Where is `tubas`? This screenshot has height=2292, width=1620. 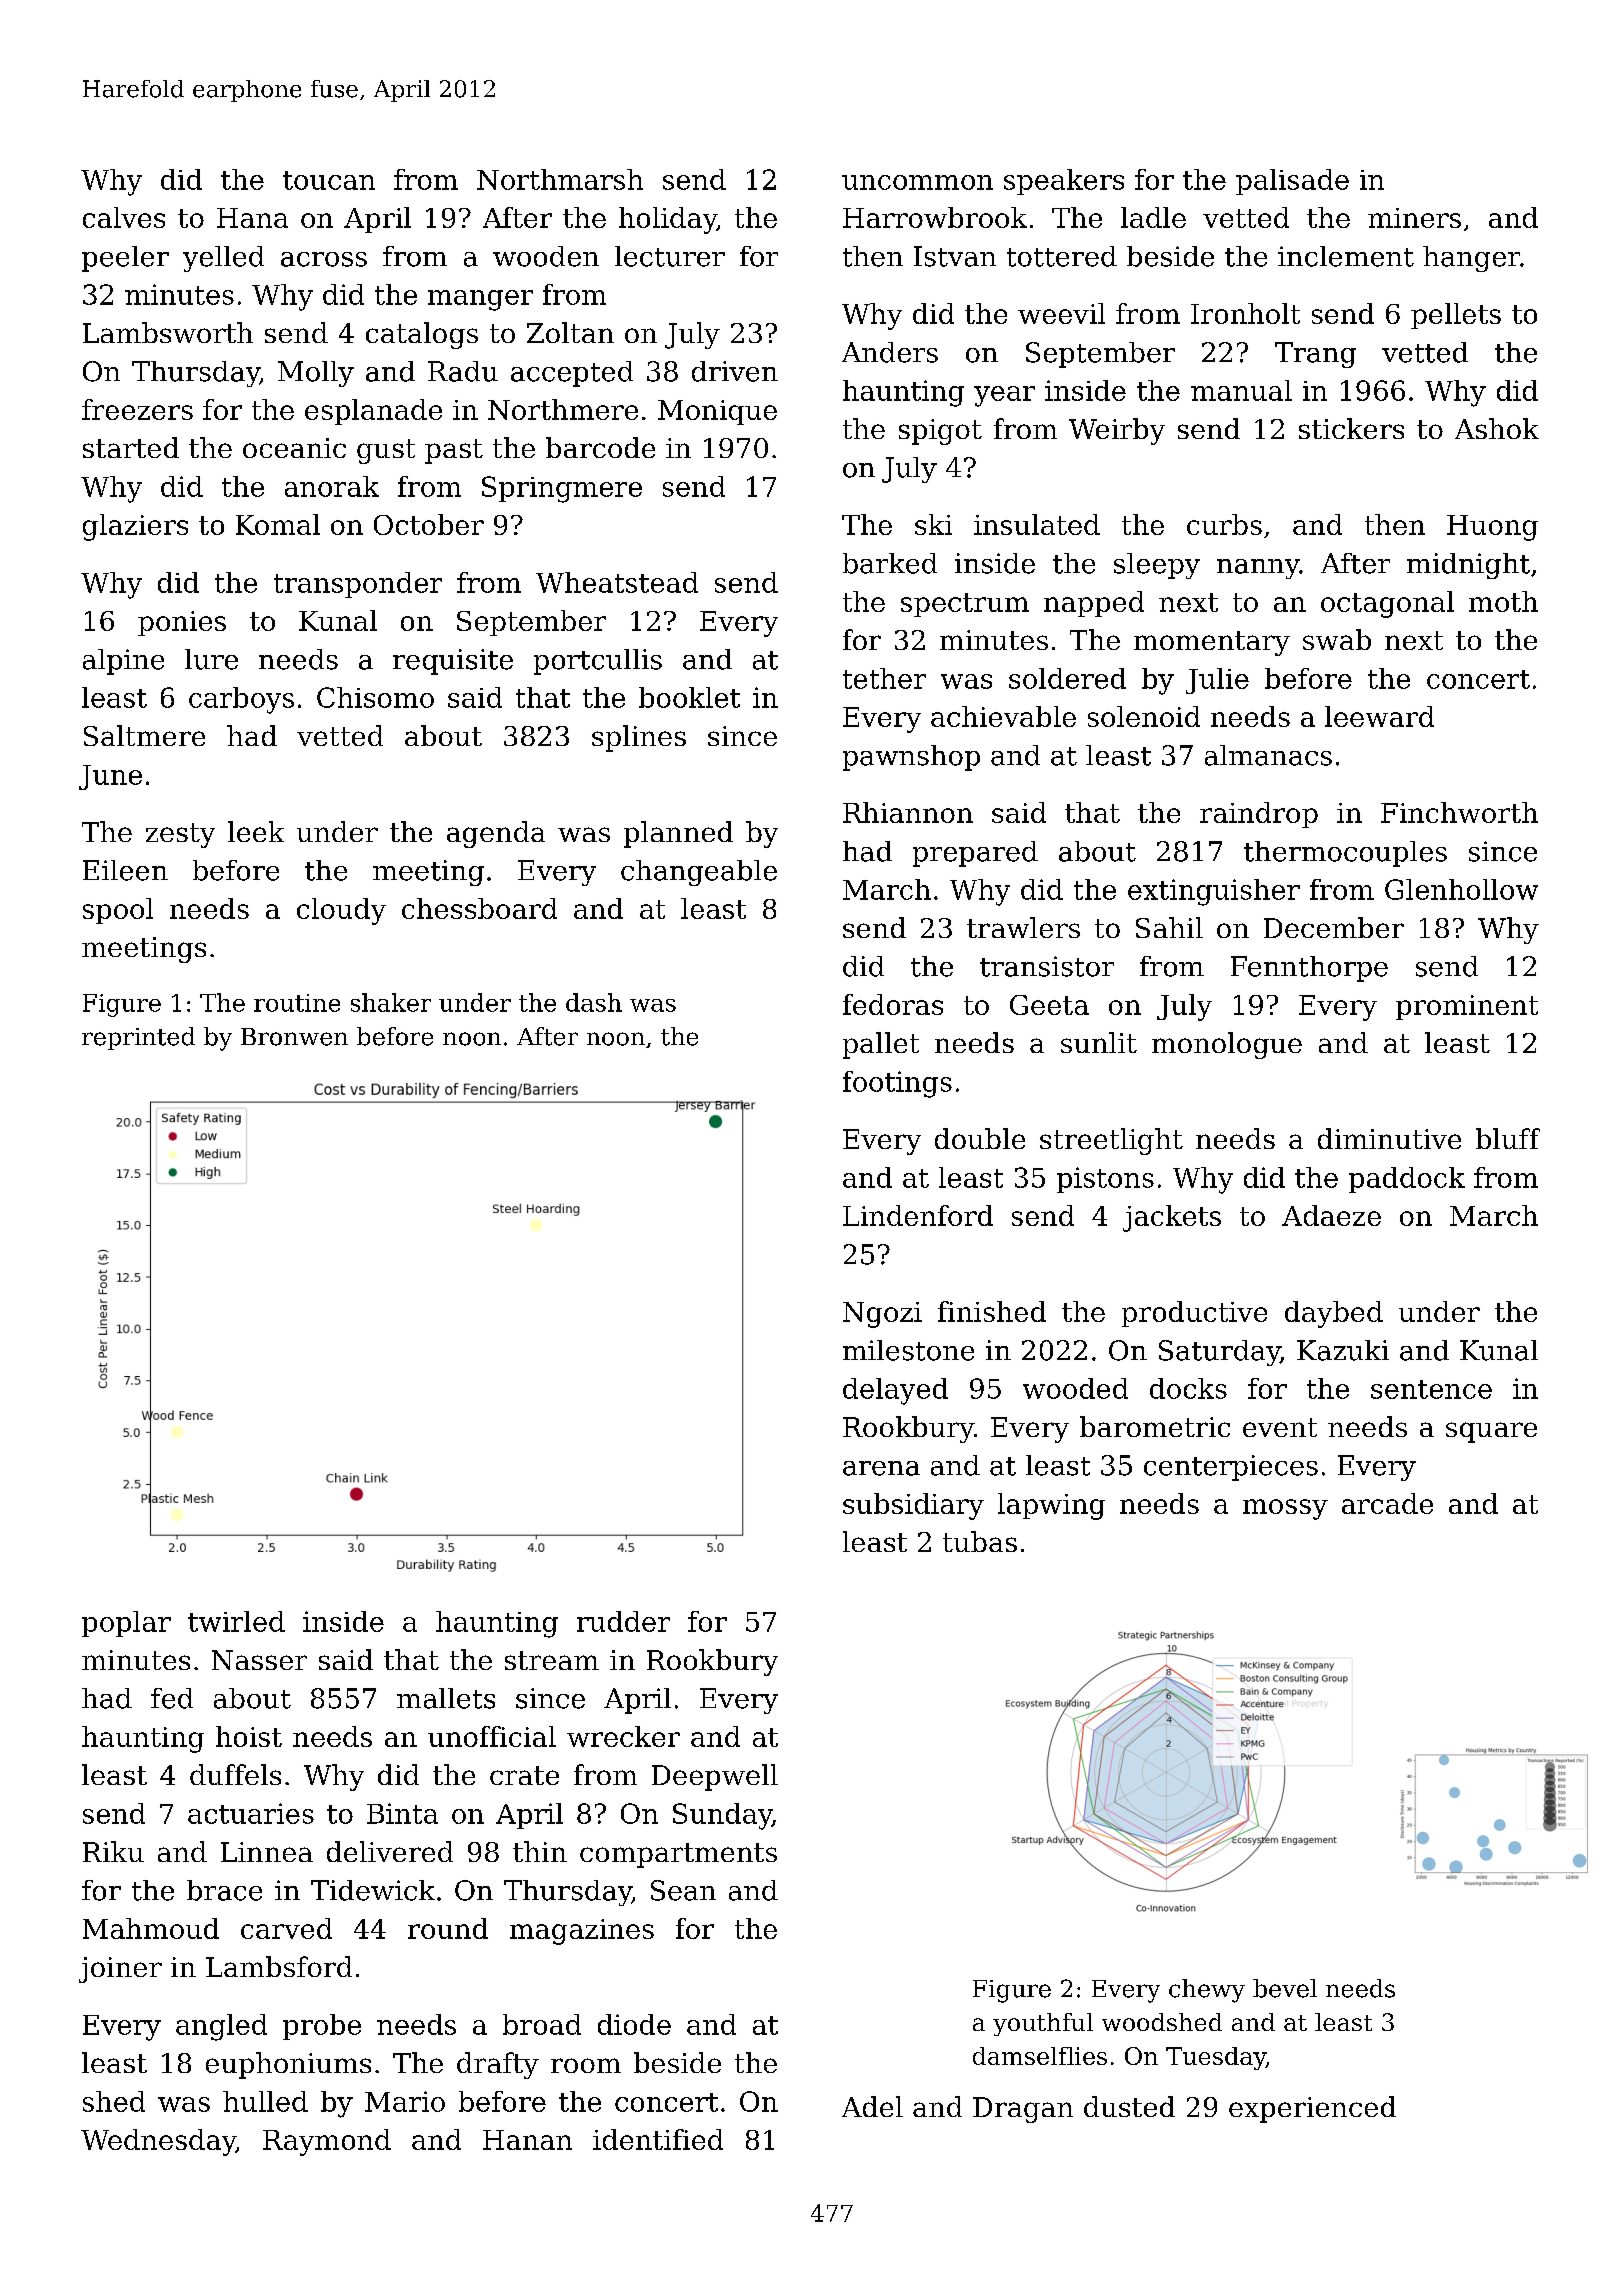
tubas is located at coordinates (980, 1541).
